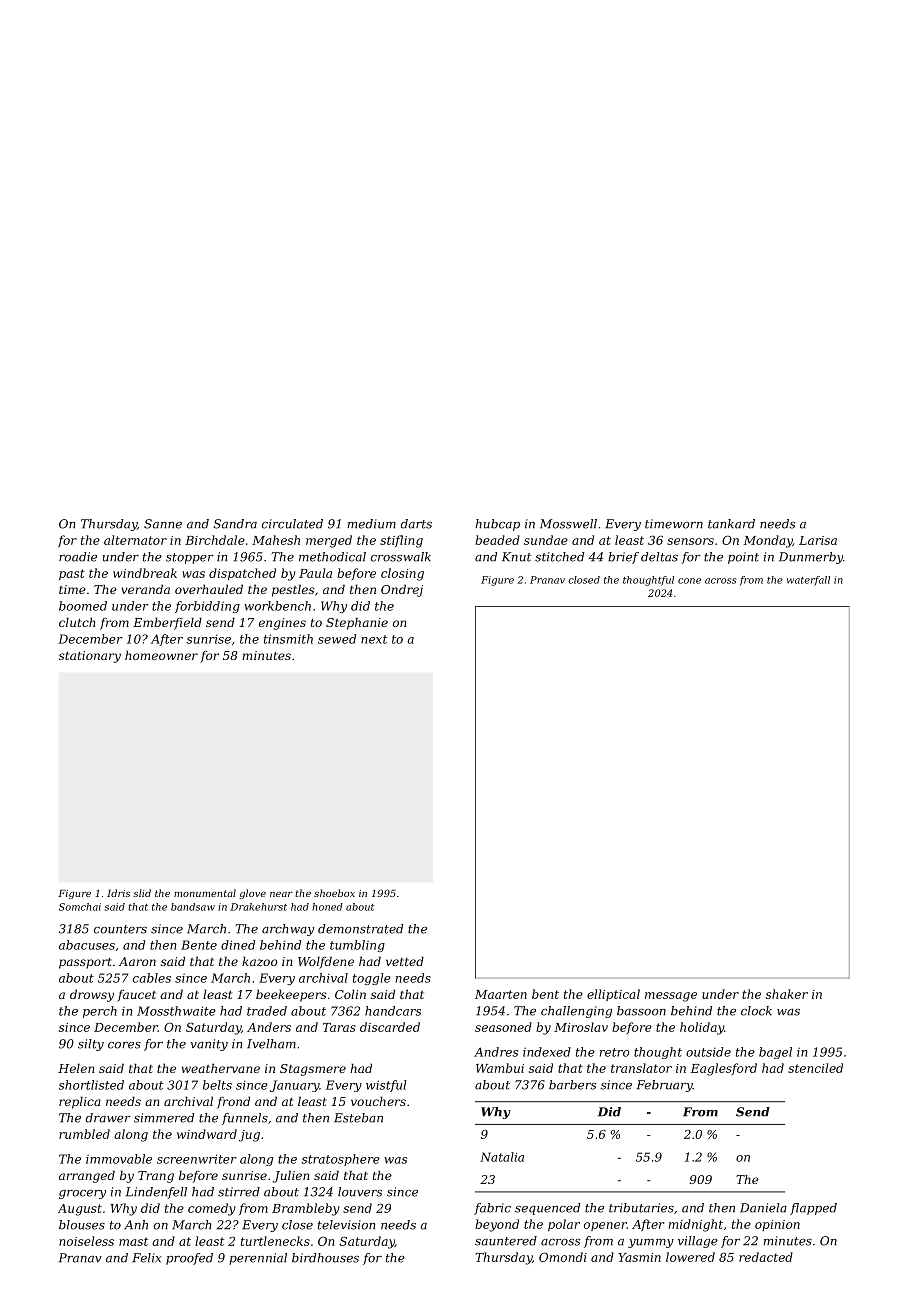 The width and height of the screenshot is (908, 1316). Describe the element at coordinates (84, 1134) in the screenshot. I see `rumbled` at that location.
